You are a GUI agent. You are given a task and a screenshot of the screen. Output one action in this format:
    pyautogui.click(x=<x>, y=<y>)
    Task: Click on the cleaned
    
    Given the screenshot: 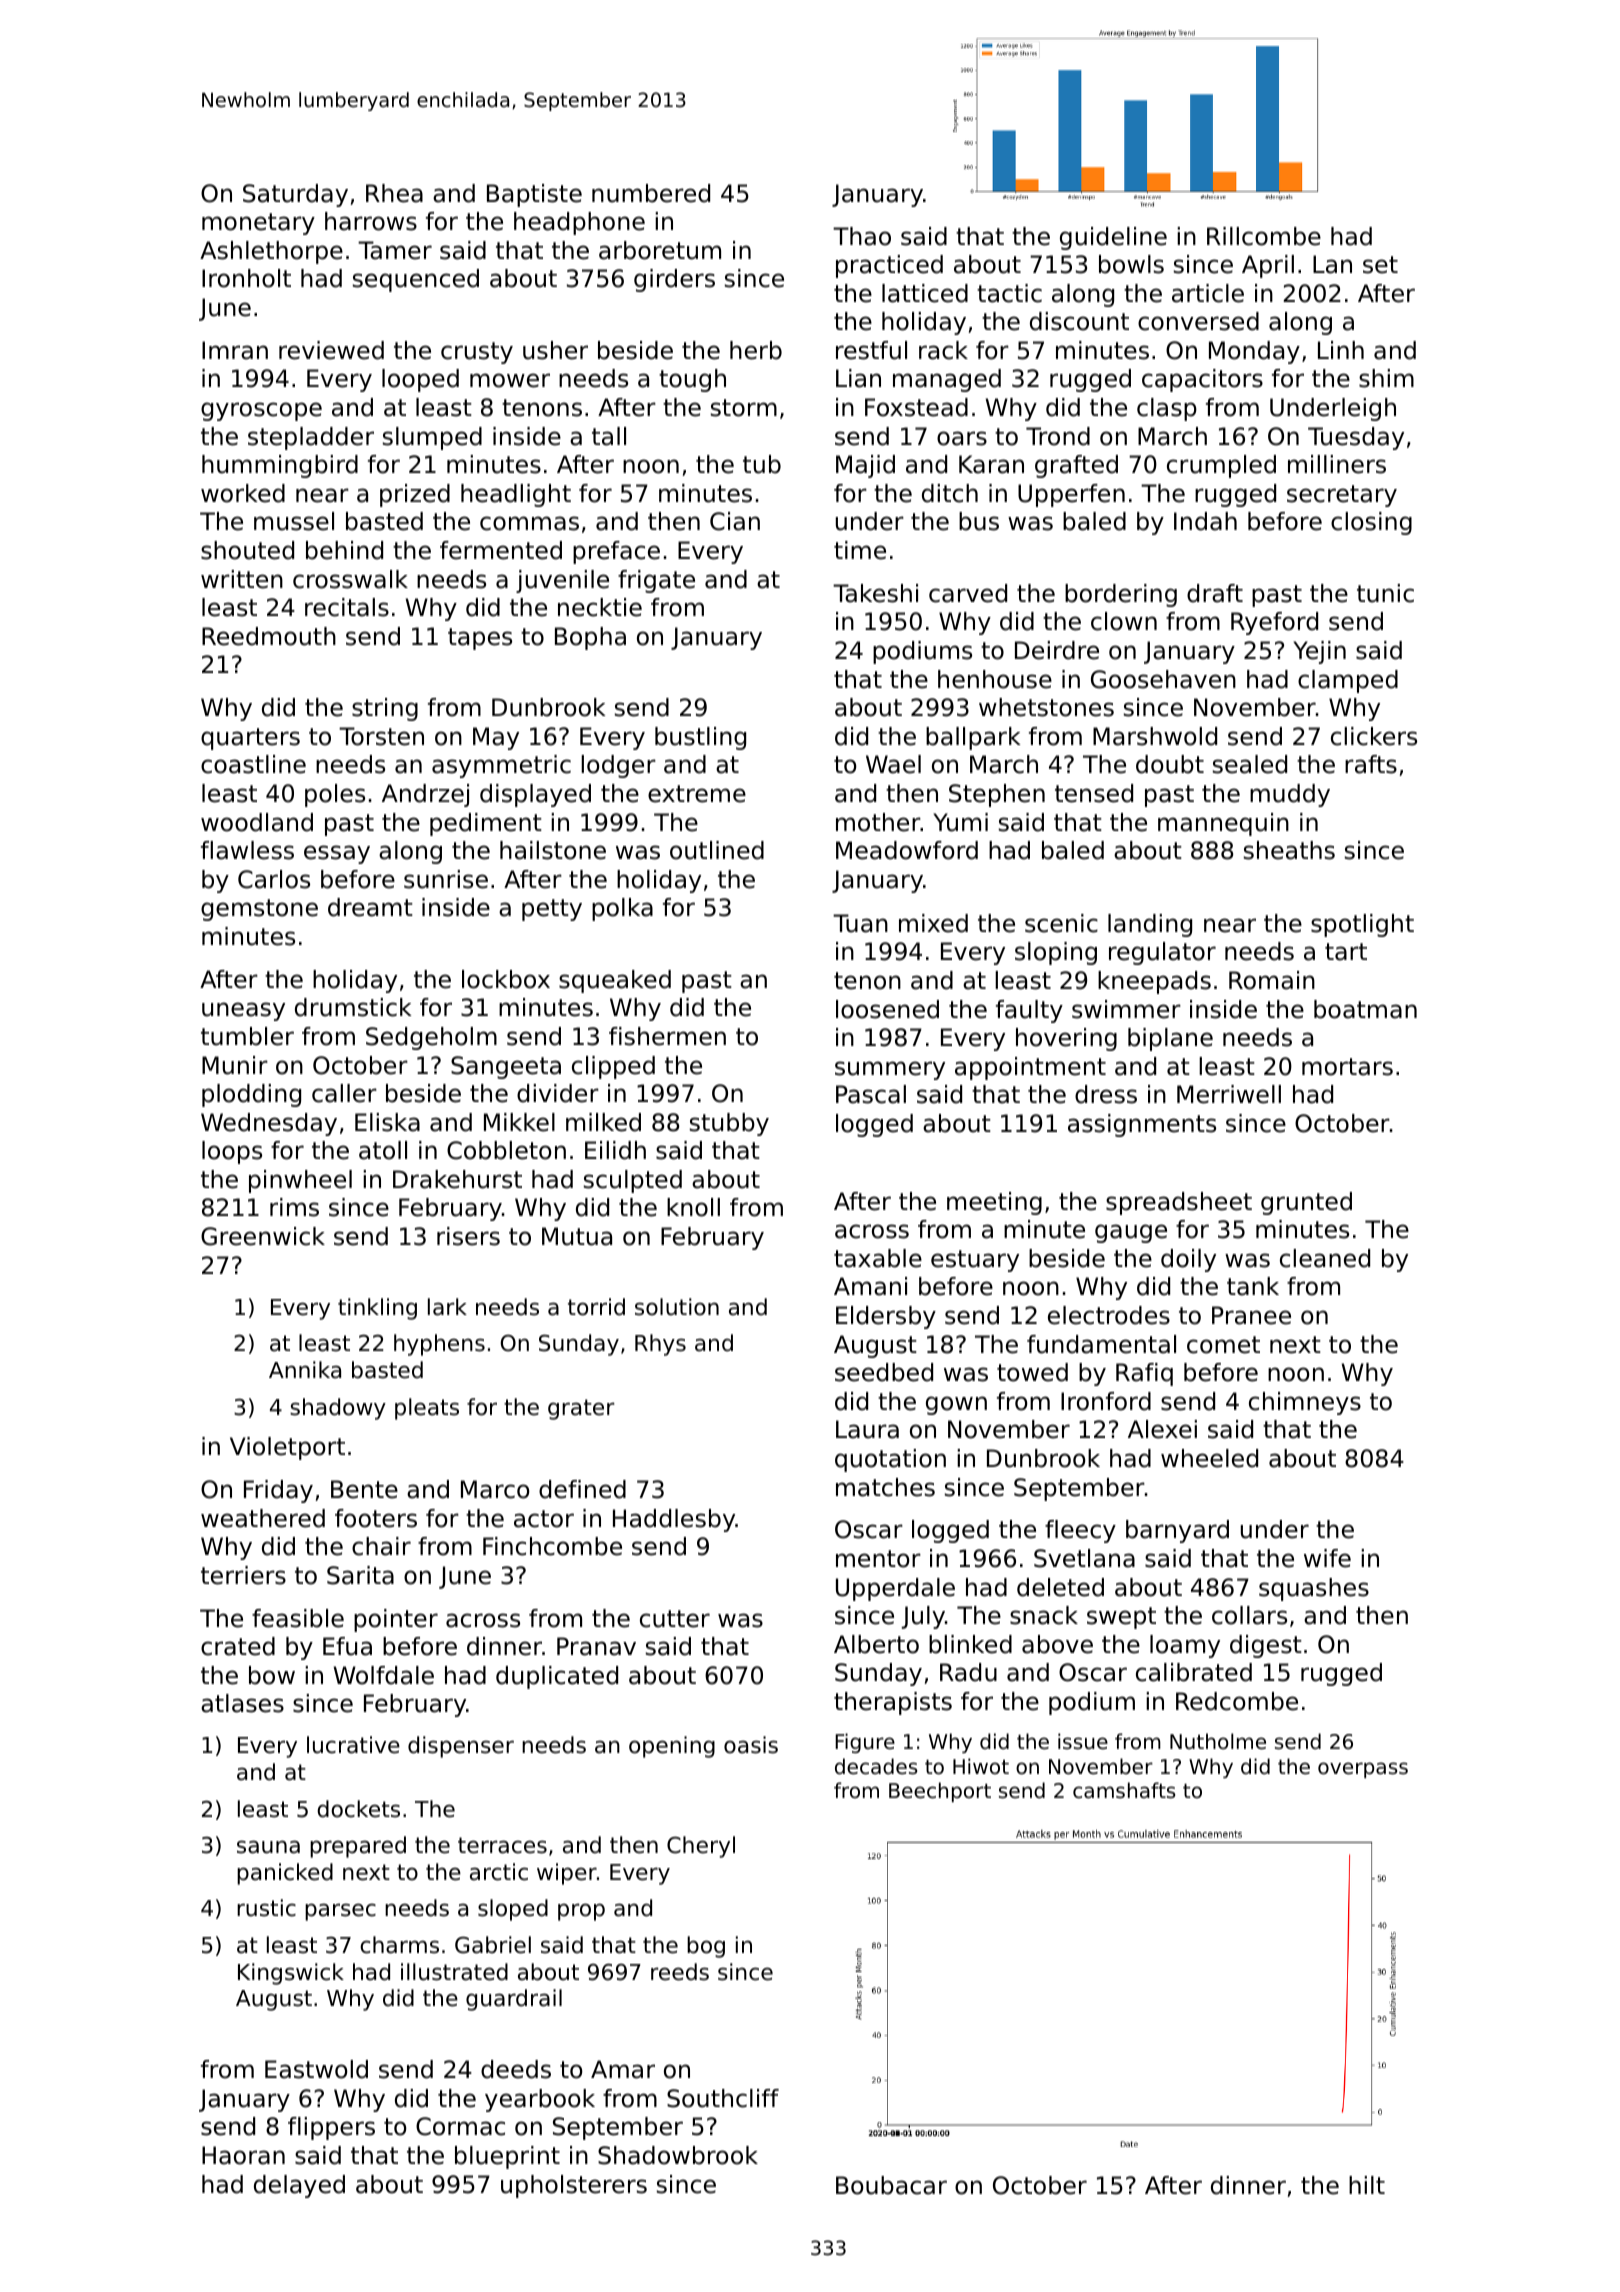 What is the action you would take?
    pyautogui.click(x=1325, y=1258)
